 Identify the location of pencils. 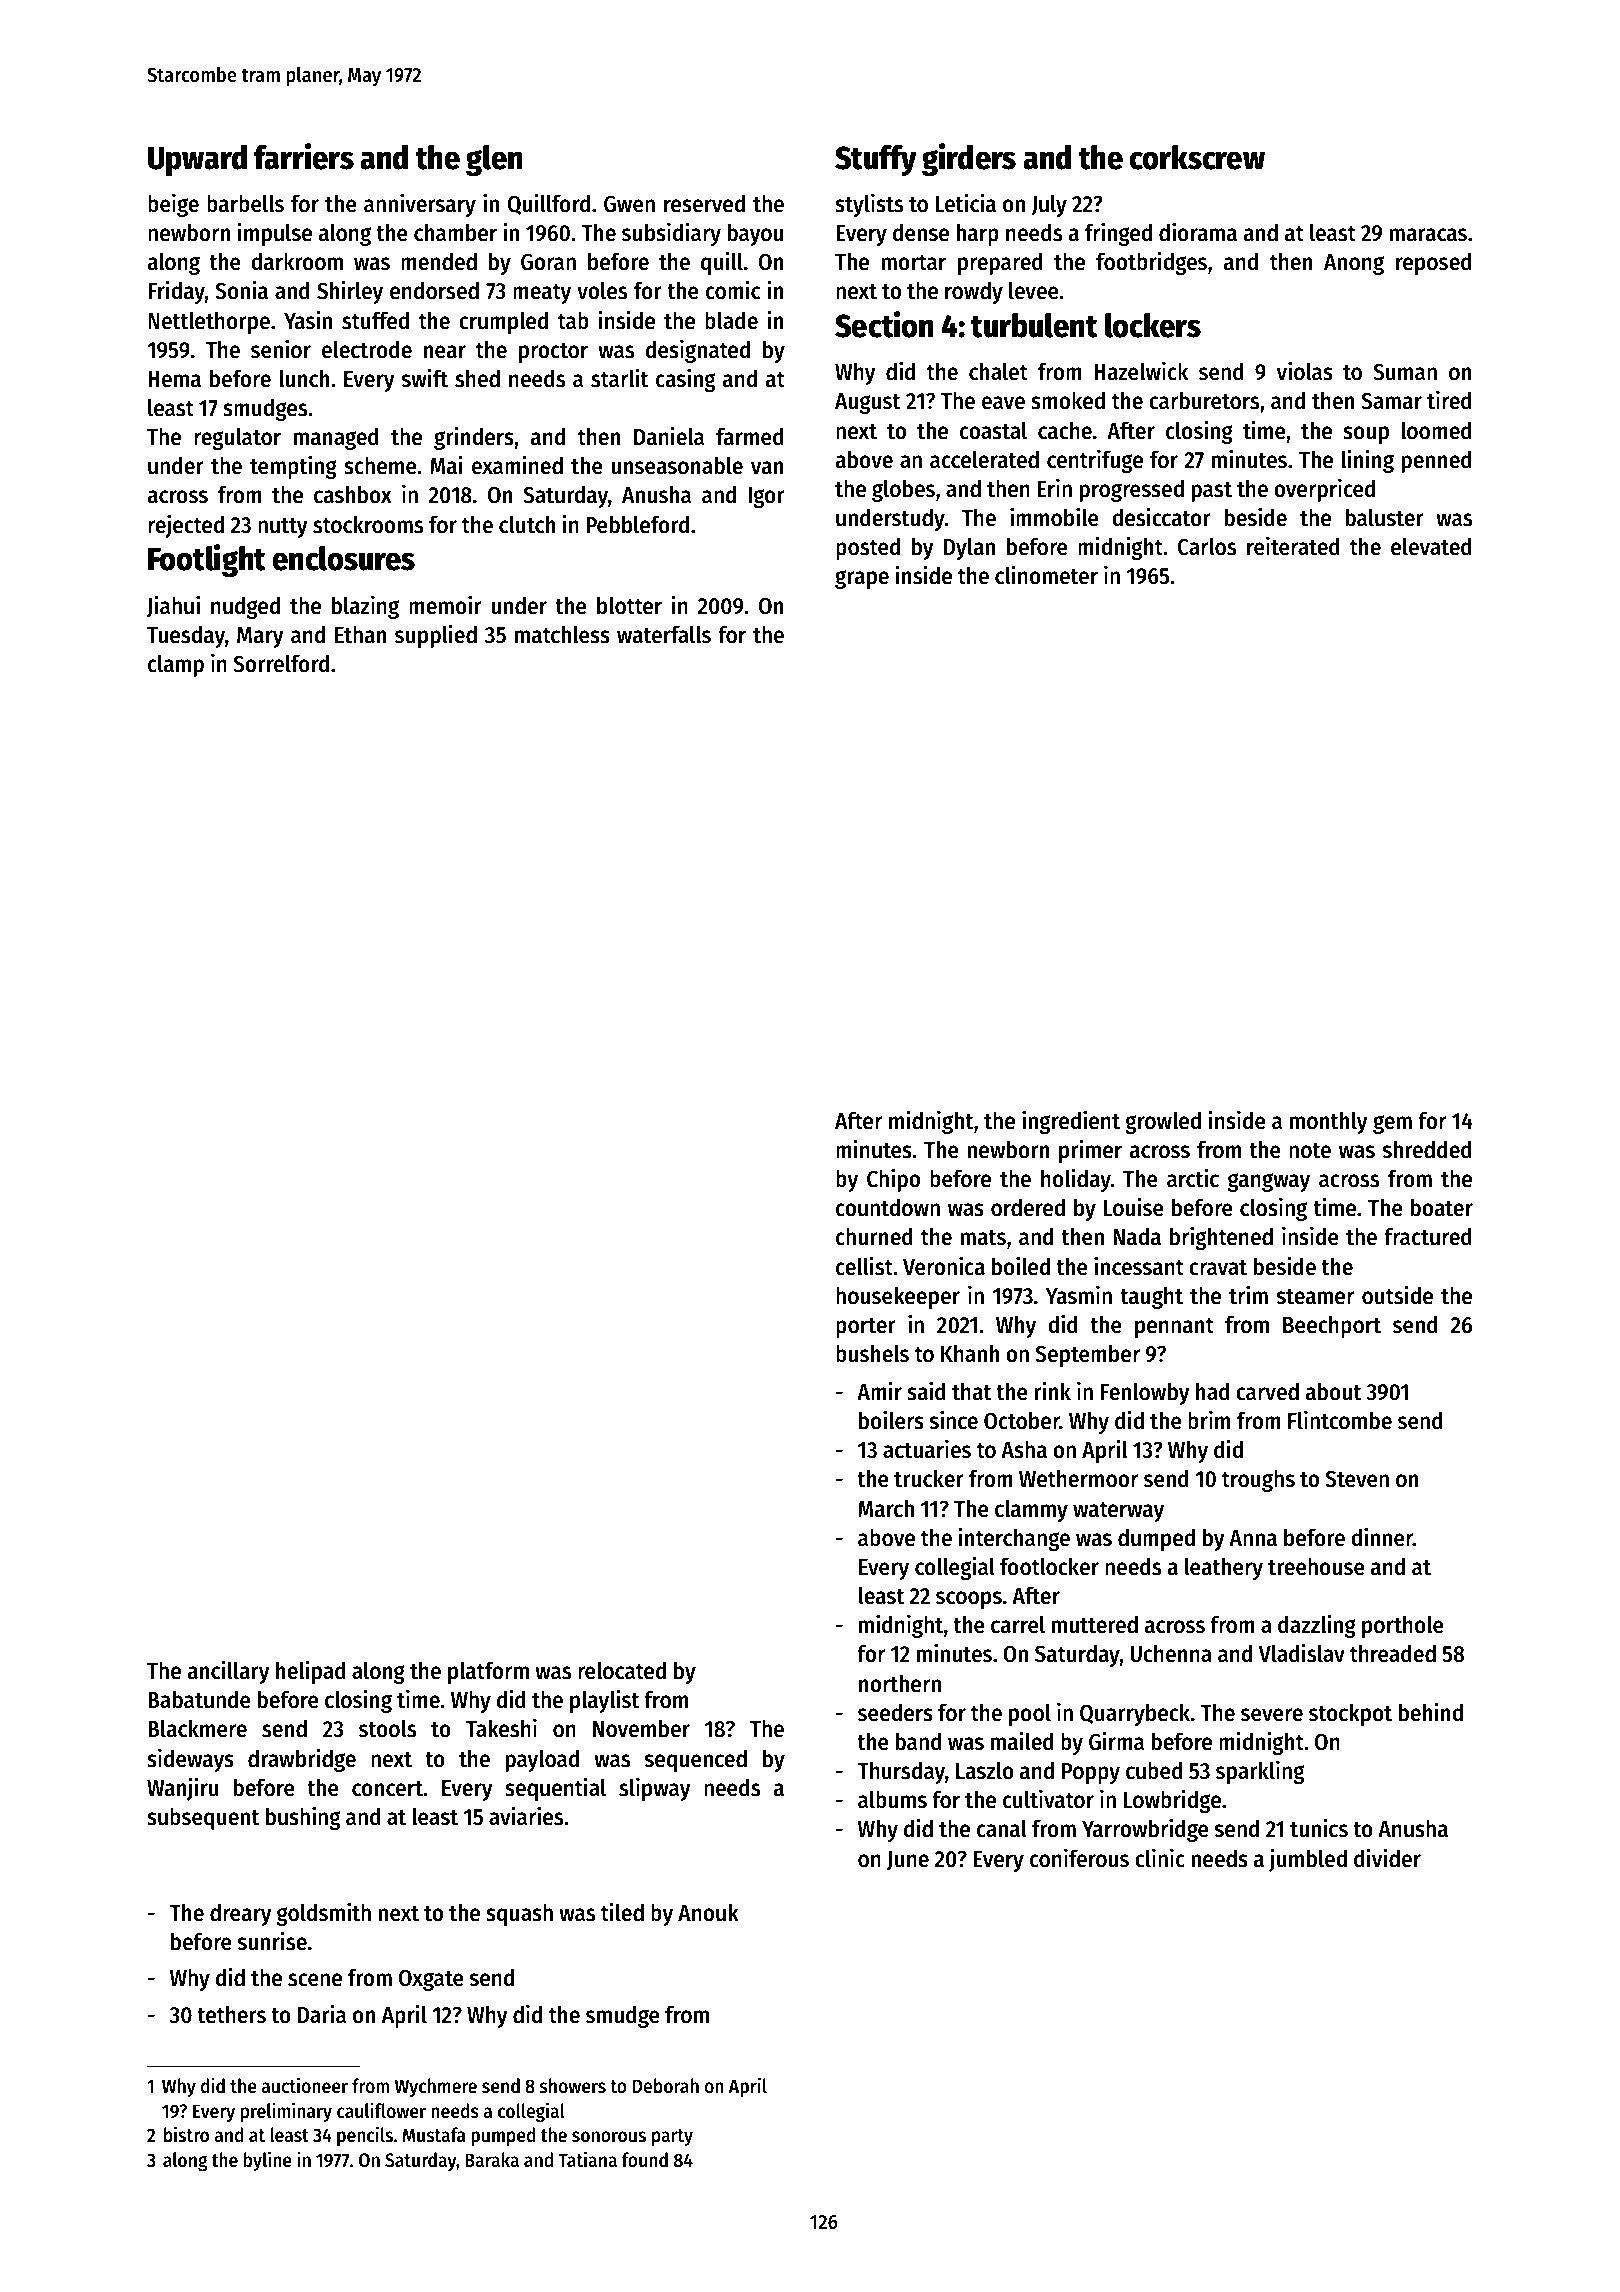
(365, 2136).
